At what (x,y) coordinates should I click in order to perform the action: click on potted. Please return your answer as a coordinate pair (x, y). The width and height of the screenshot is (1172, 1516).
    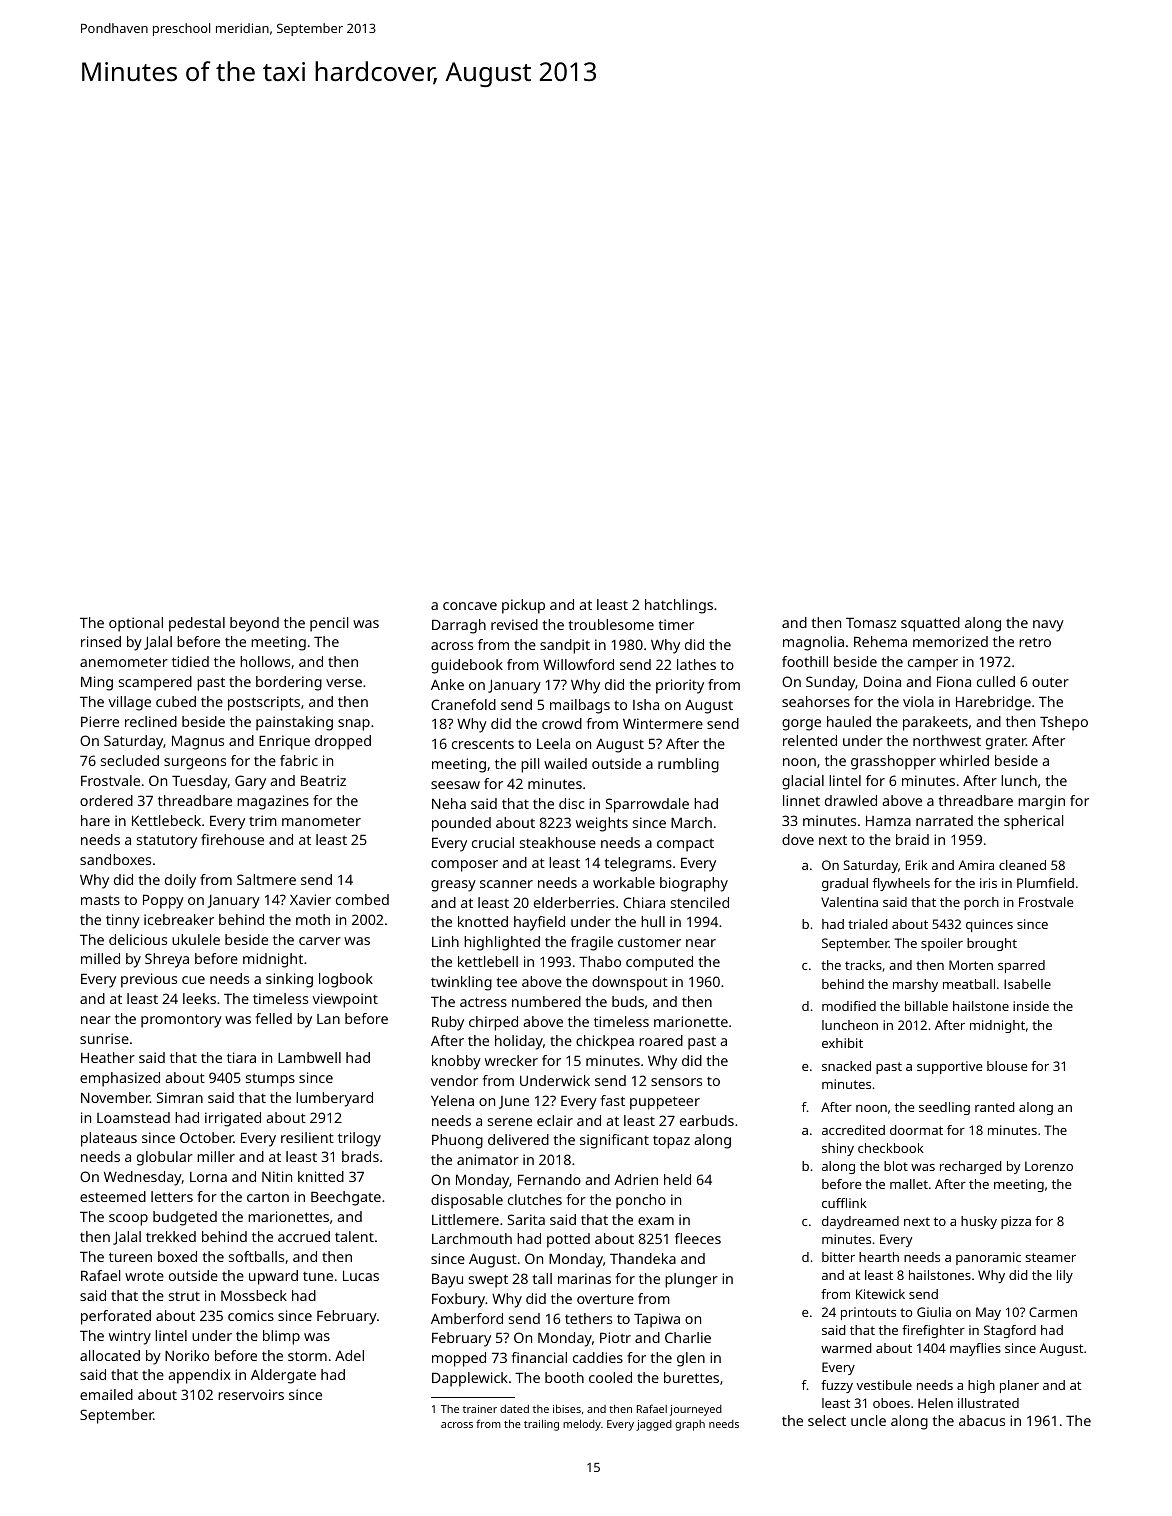
    Looking at the image, I should click on (568, 1240).
